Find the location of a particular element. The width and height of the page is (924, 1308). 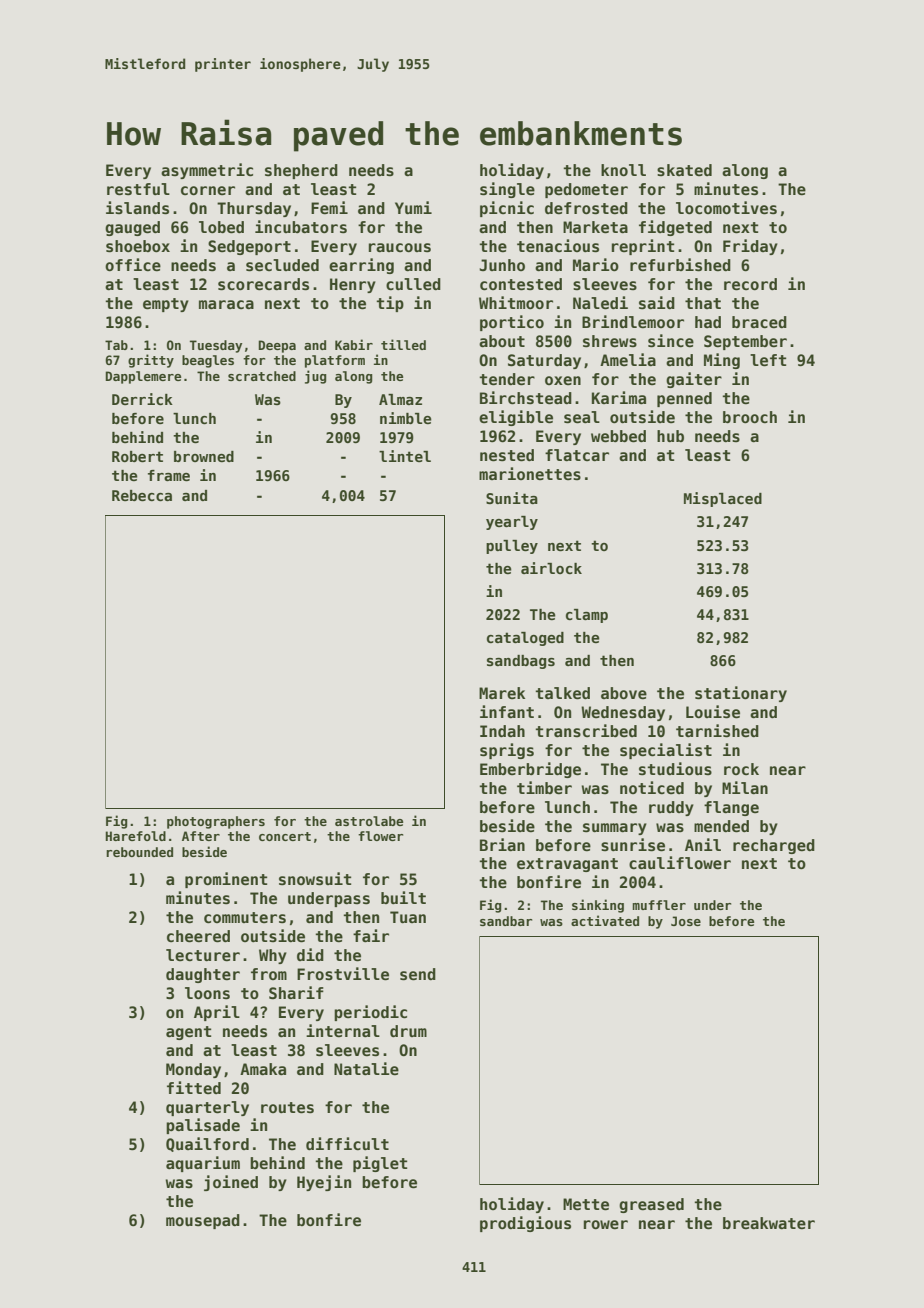

Jose is located at coordinates (686, 921).
